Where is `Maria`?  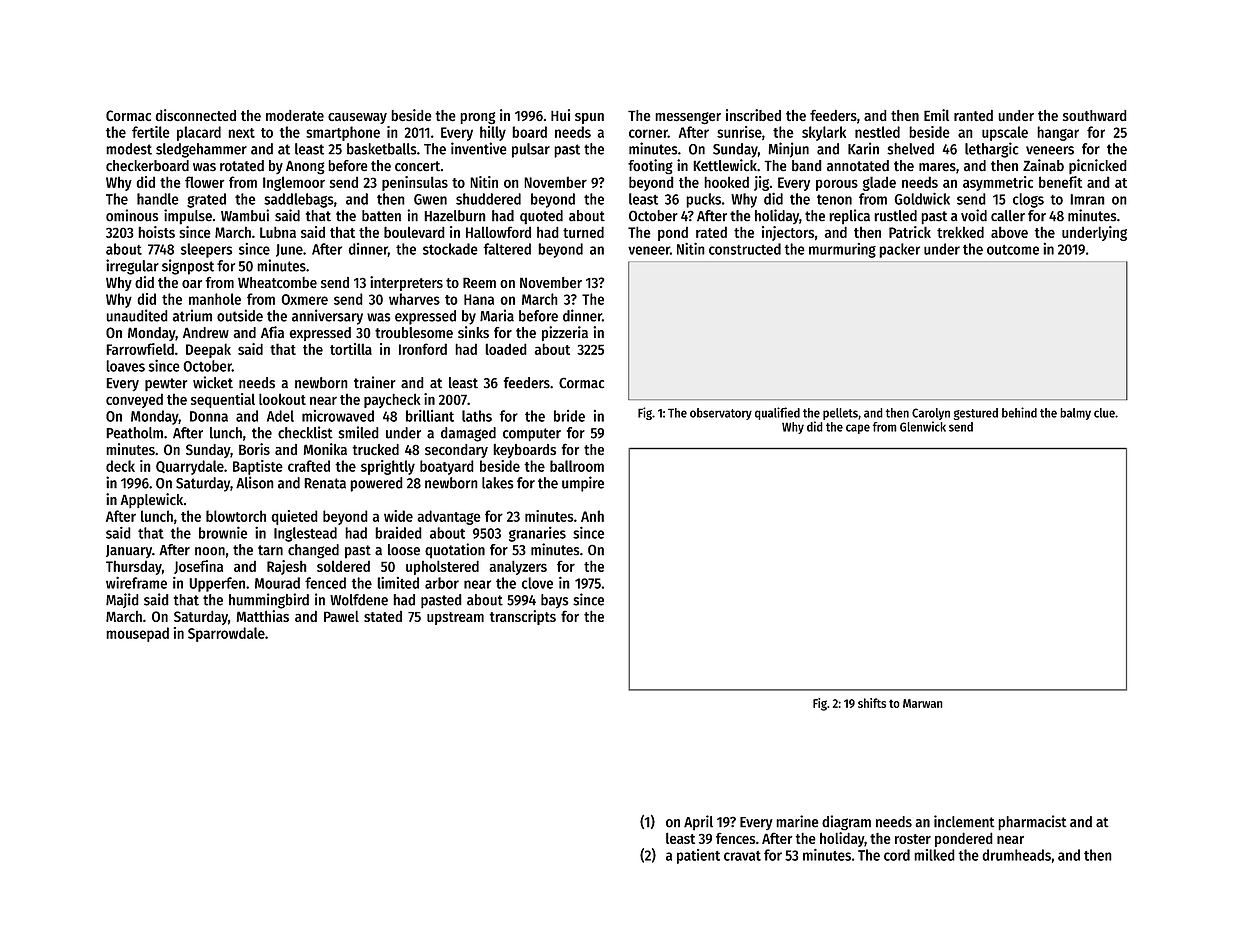
Maria is located at coordinates (497, 315).
